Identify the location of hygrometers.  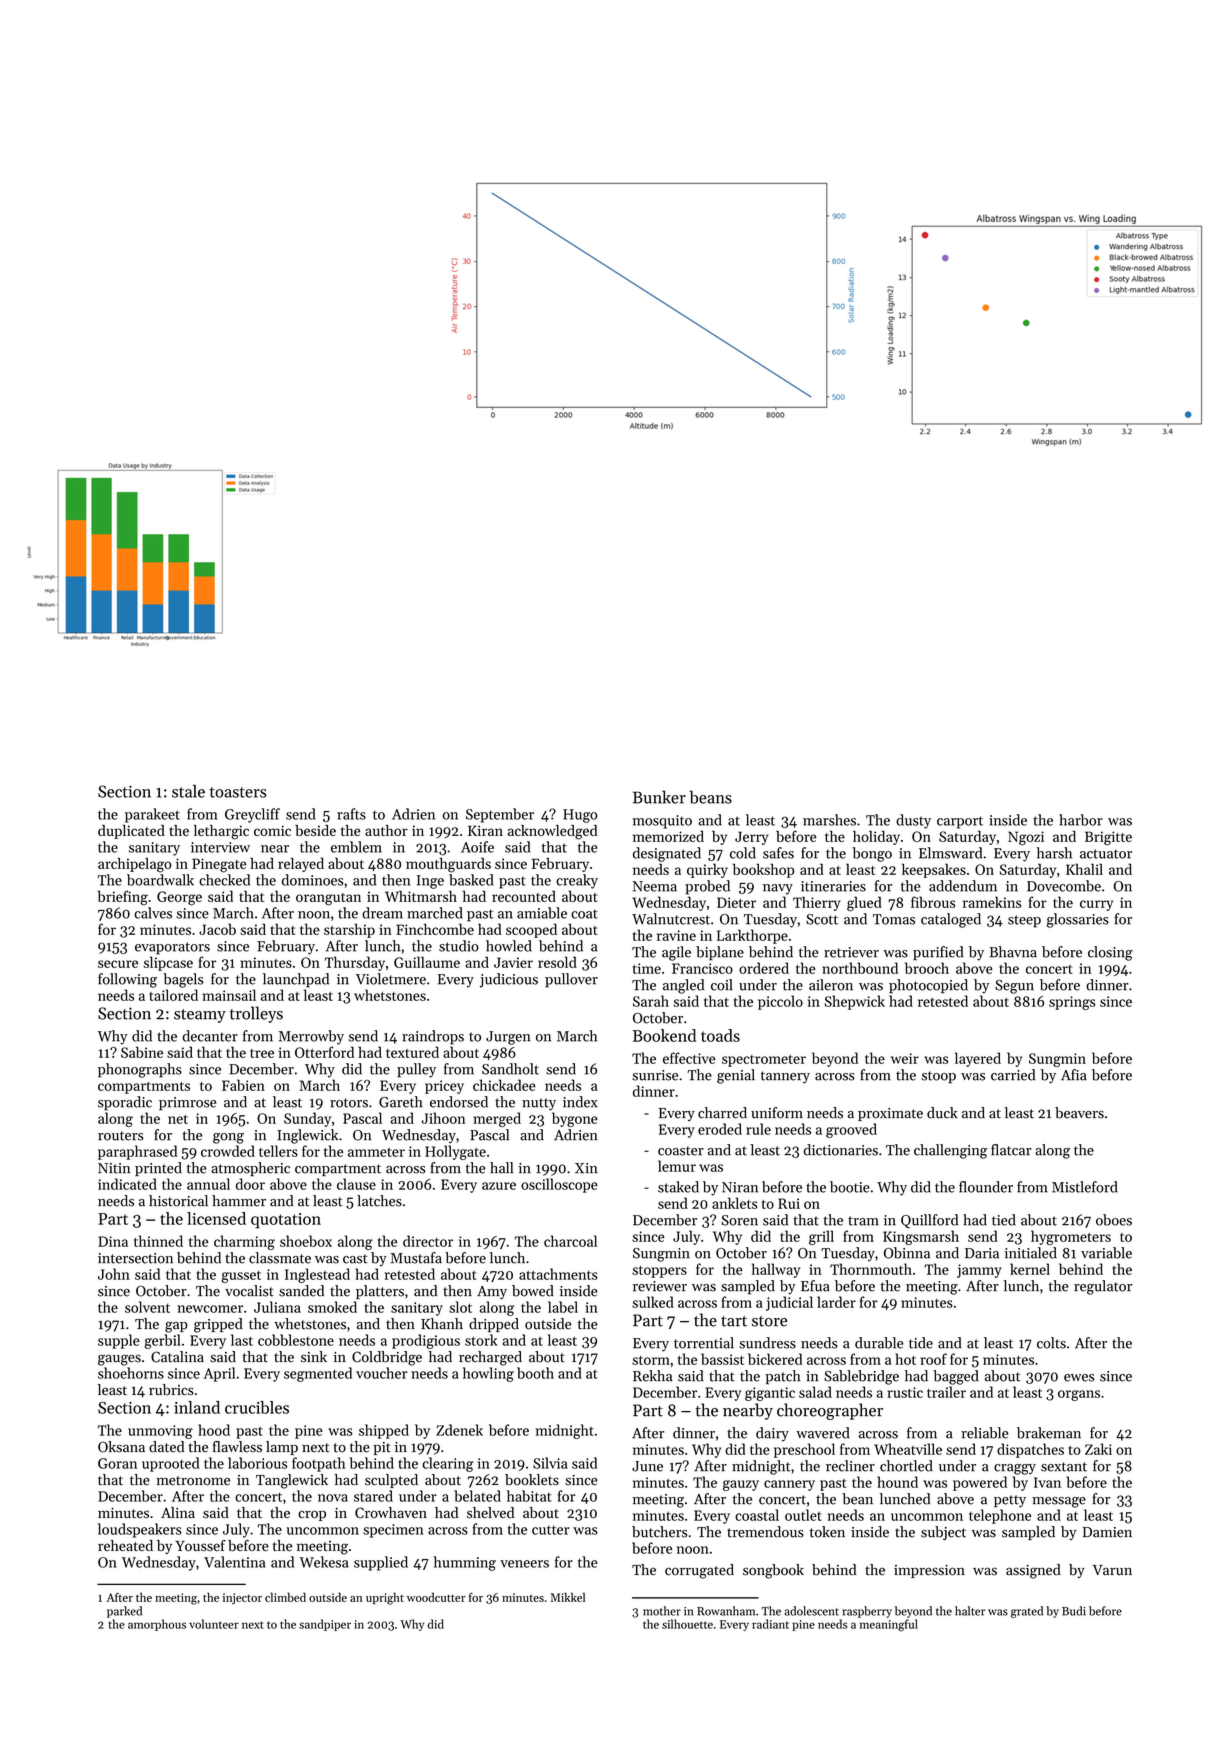
(1071, 1237).
